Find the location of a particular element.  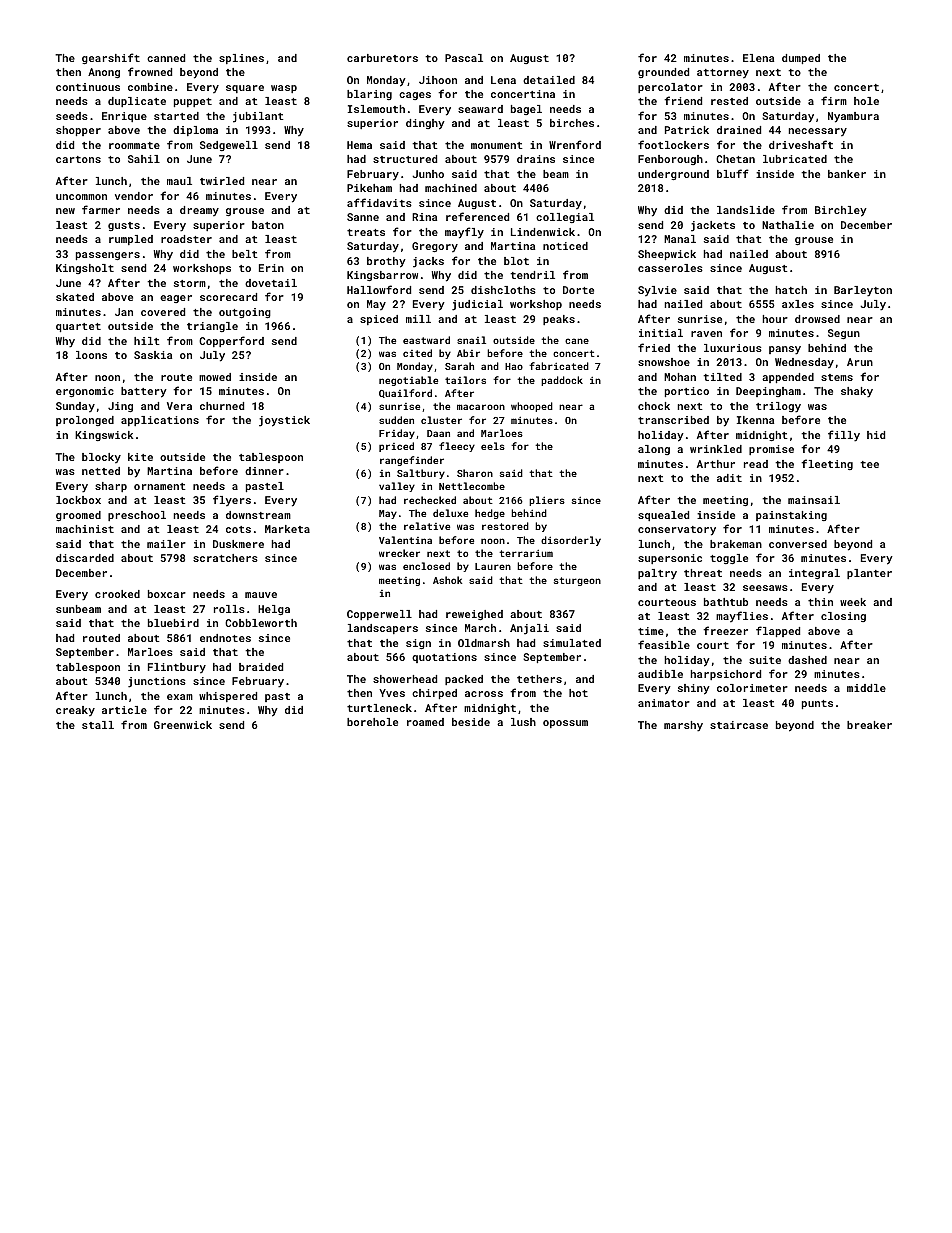

stems is located at coordinates (837, 377).
